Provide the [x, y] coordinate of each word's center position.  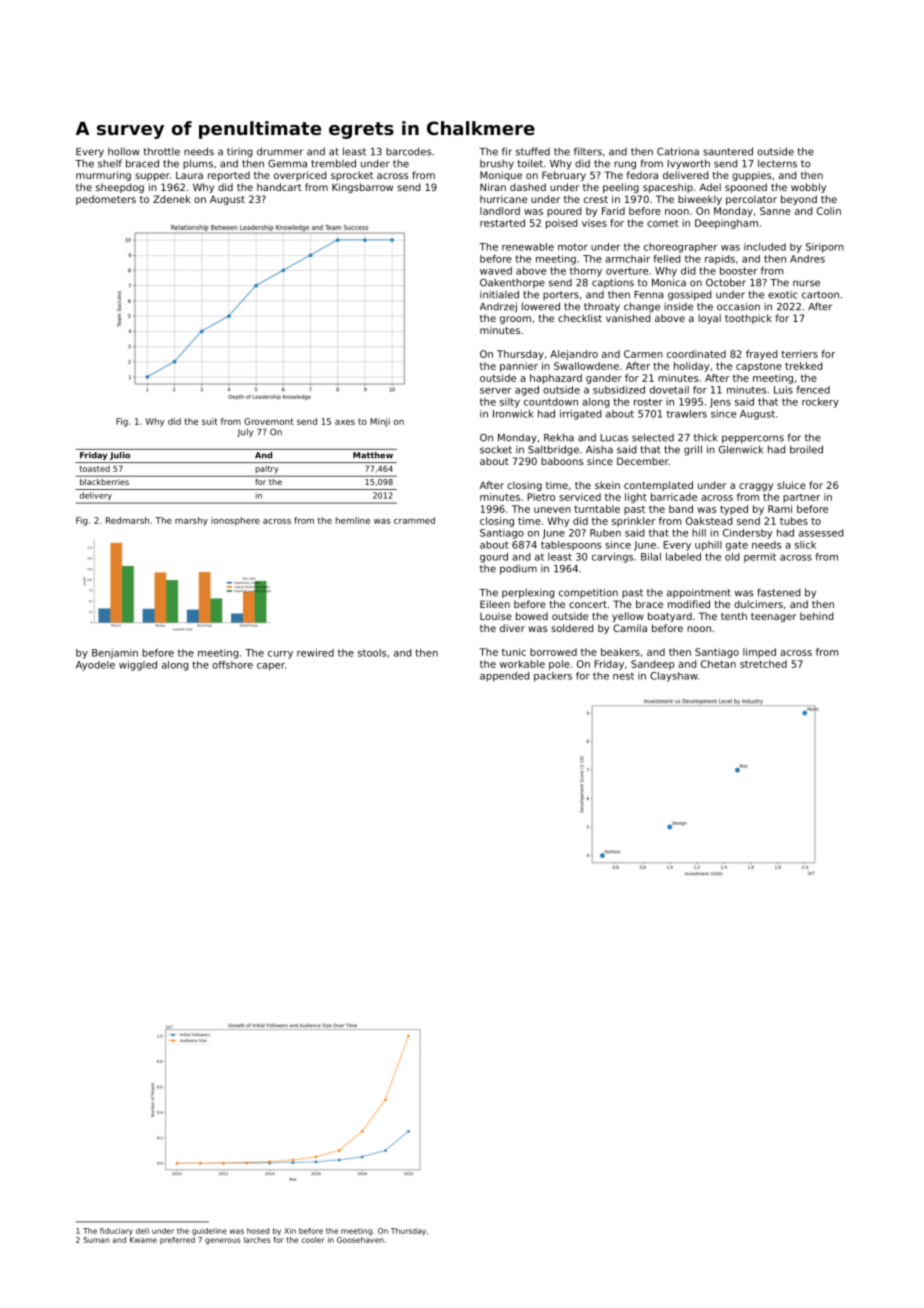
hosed [258, 1231]
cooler [313, 1240]
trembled [333, 163]
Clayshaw [674, 677]
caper [271, 667]
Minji [380, 422]
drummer [280, 151]
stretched [763, 664]
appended [504, 677]
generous [223, 1241]
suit [210, 421]
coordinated [696, 354]
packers [553, 677]
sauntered [728, 151]
